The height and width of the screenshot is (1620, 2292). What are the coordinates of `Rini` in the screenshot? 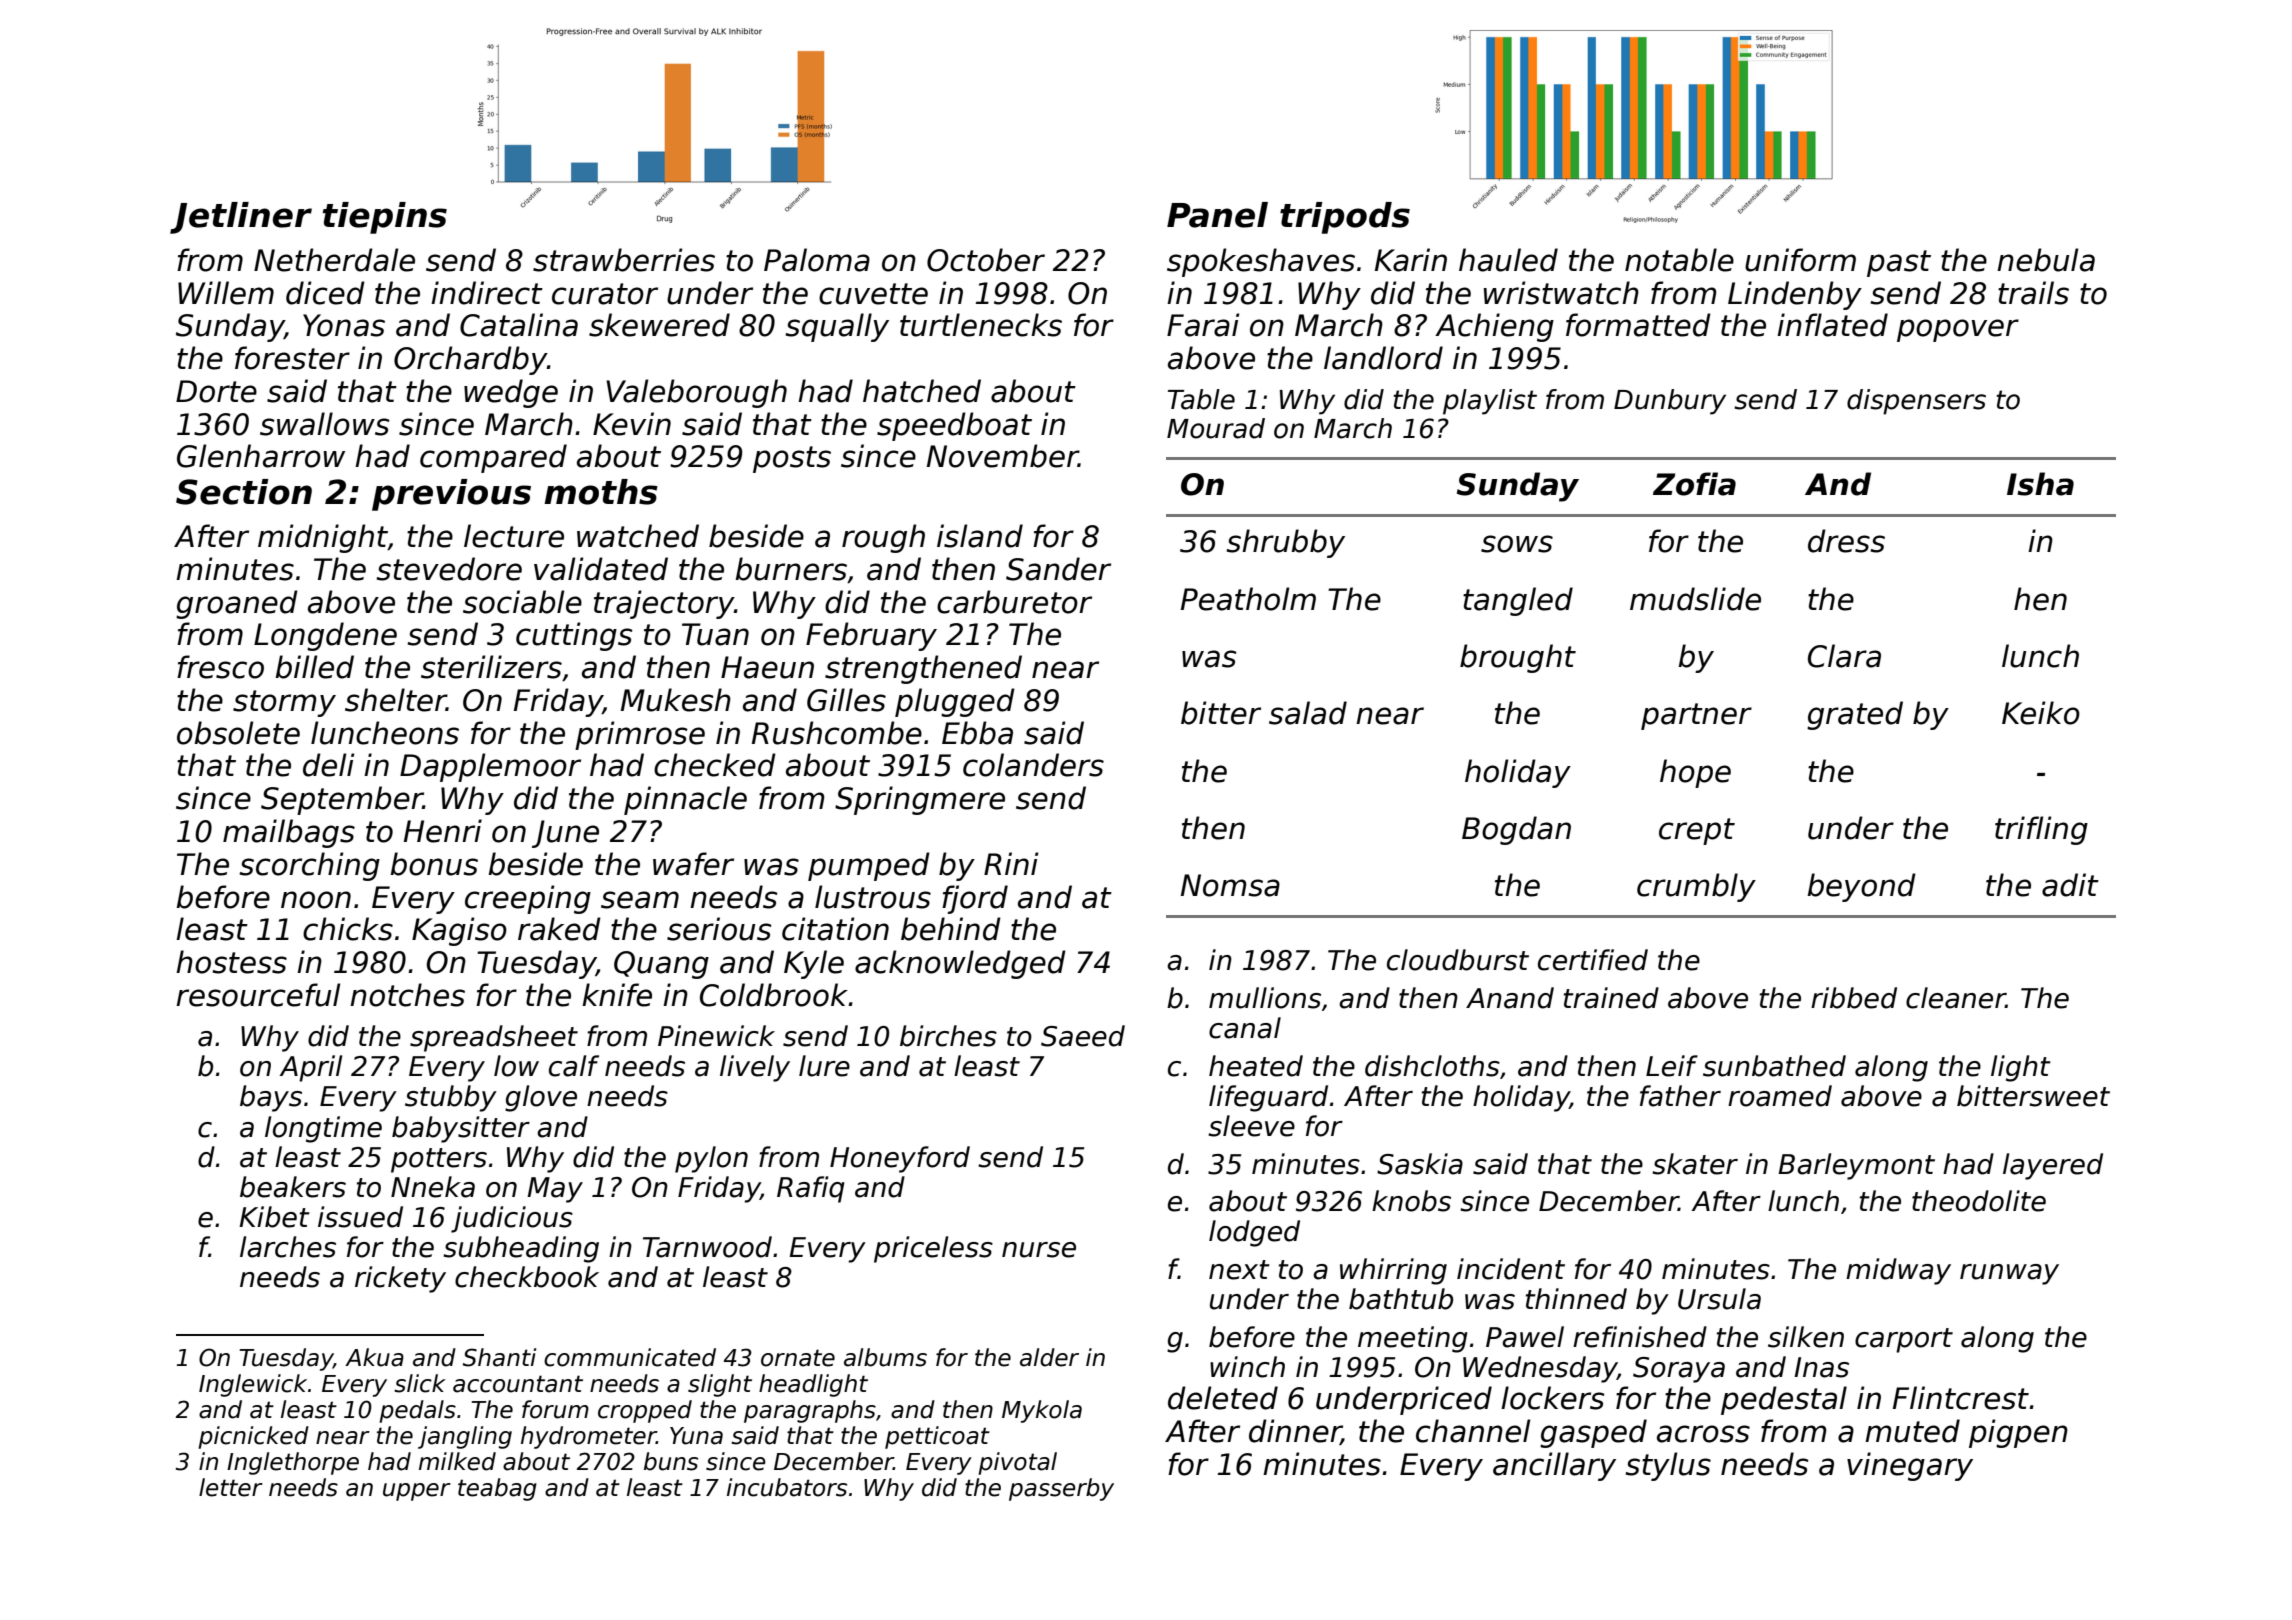 It's located at (1011, 863).
